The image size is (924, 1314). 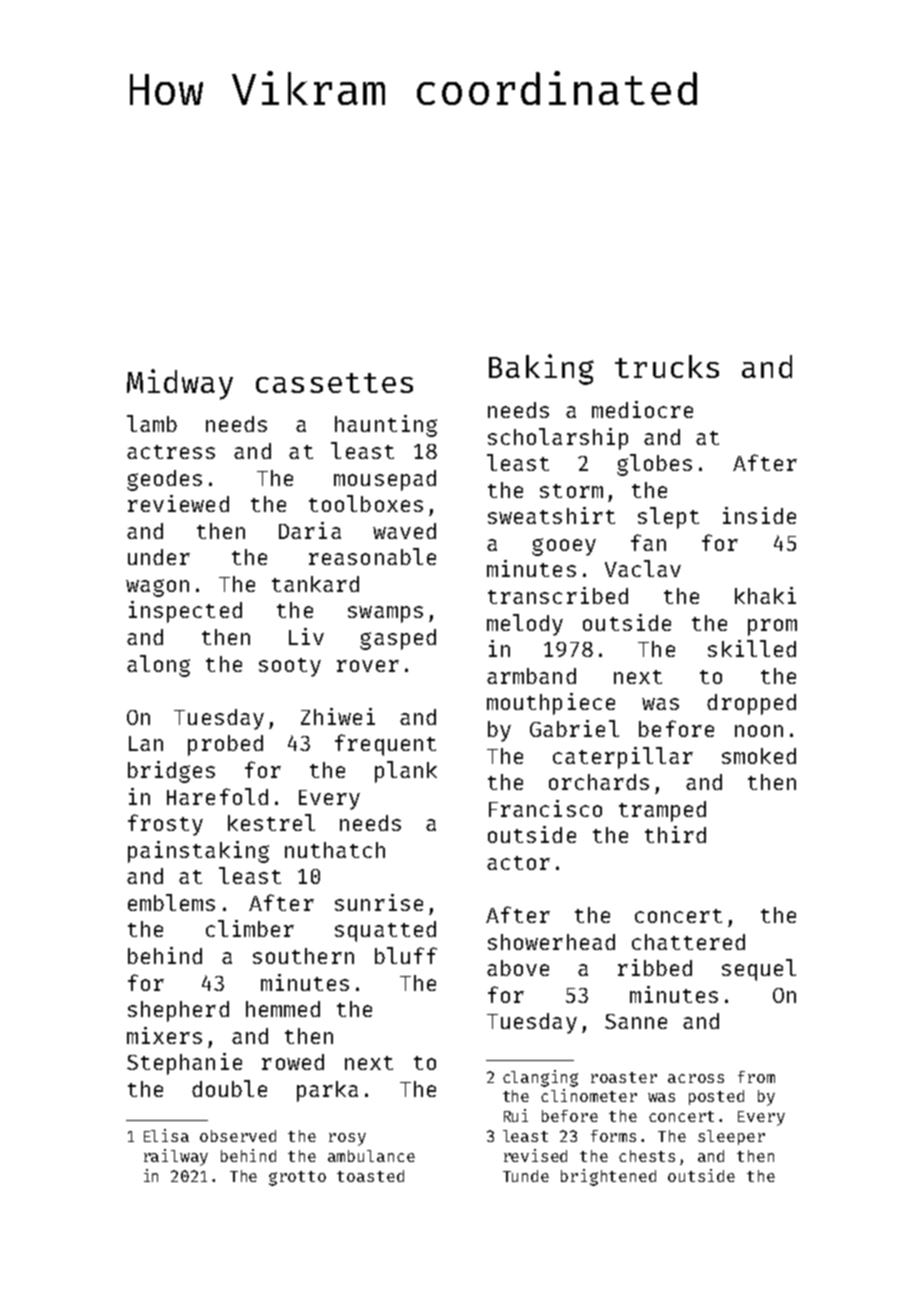 I want to click on Daria, so click(x=310, y=530).
